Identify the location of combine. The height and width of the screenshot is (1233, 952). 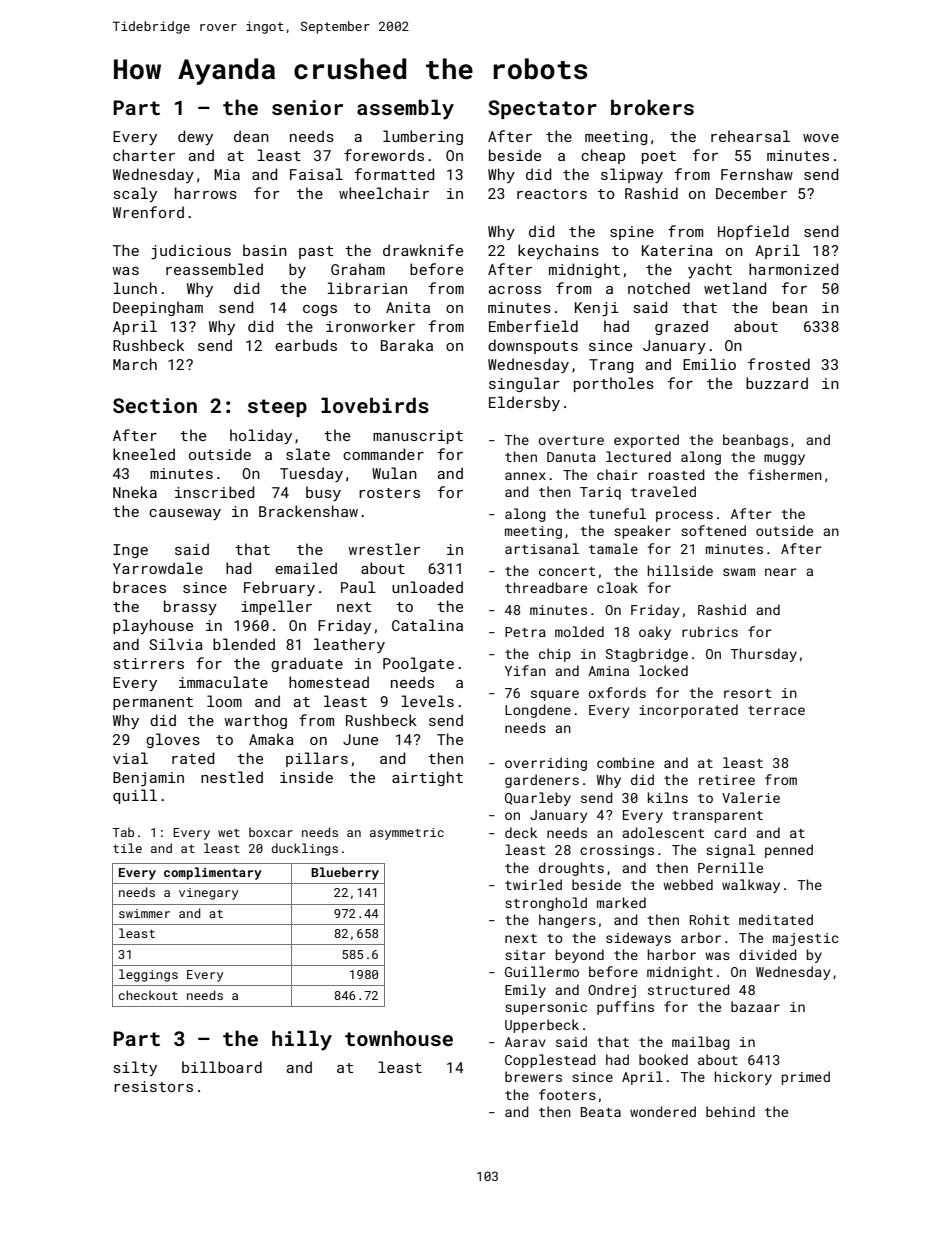
(625, 762).
